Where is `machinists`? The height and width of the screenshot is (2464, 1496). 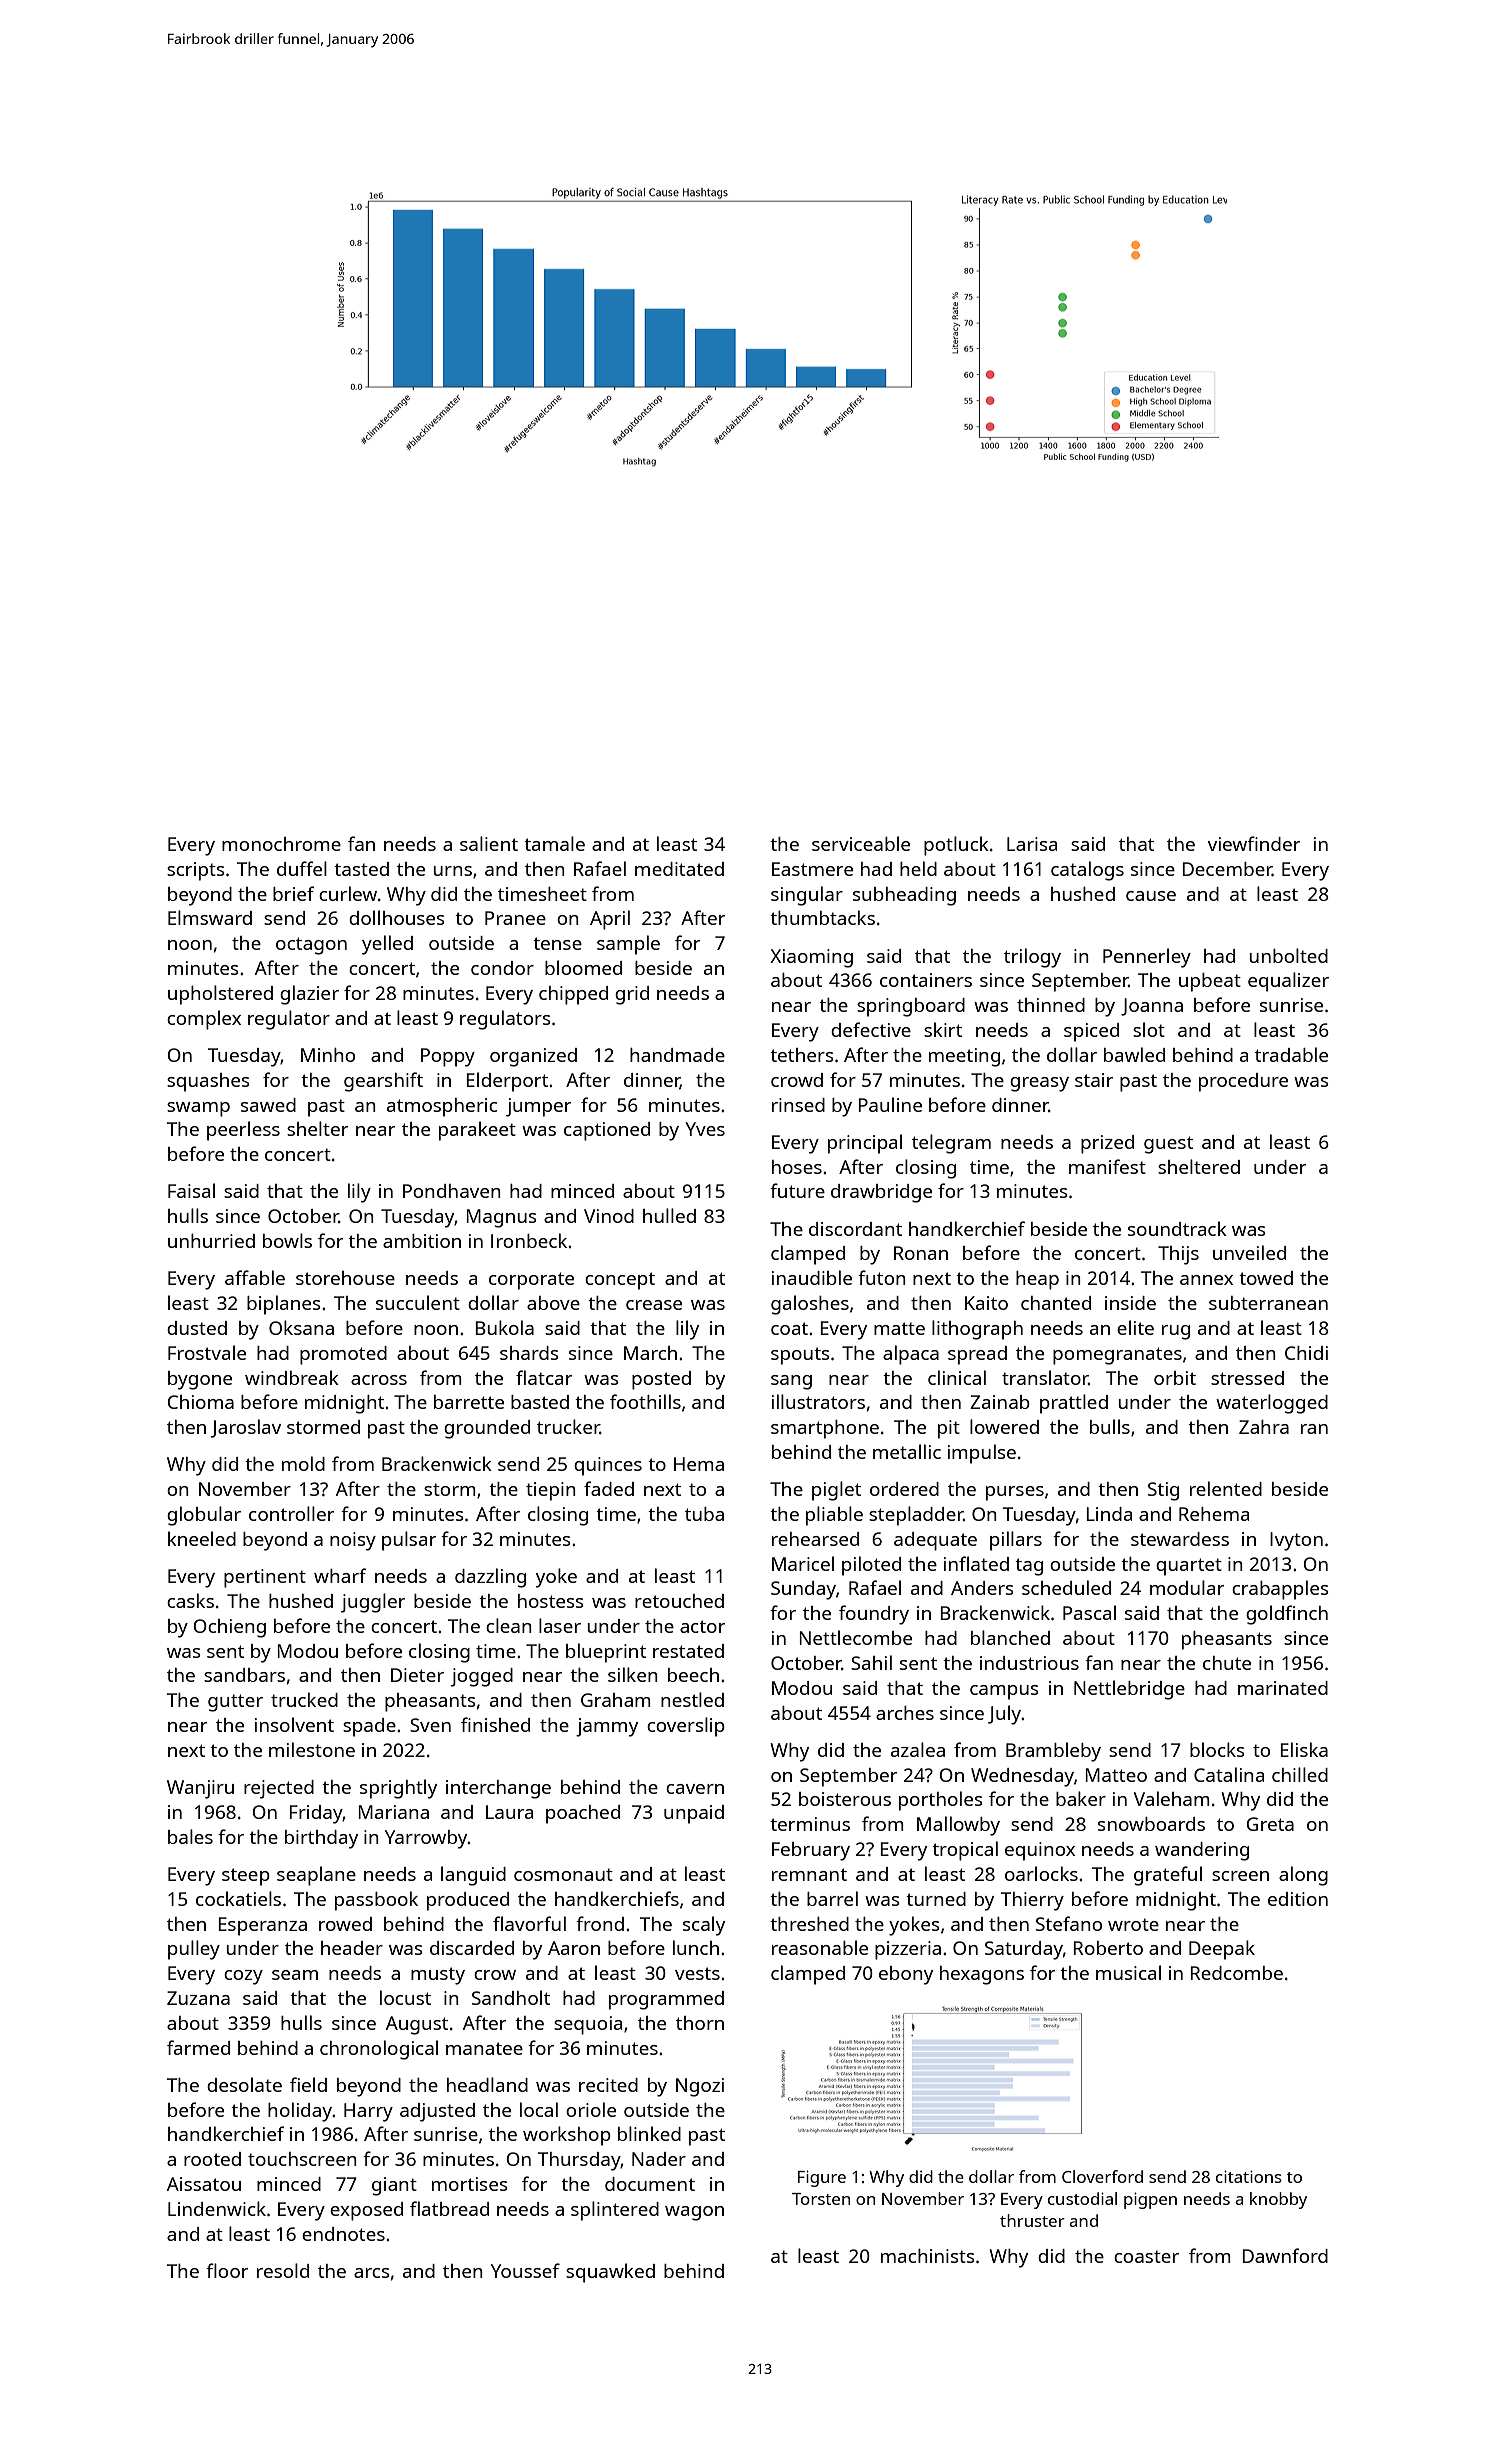
machinists is located at coordinates (928, 2256).
